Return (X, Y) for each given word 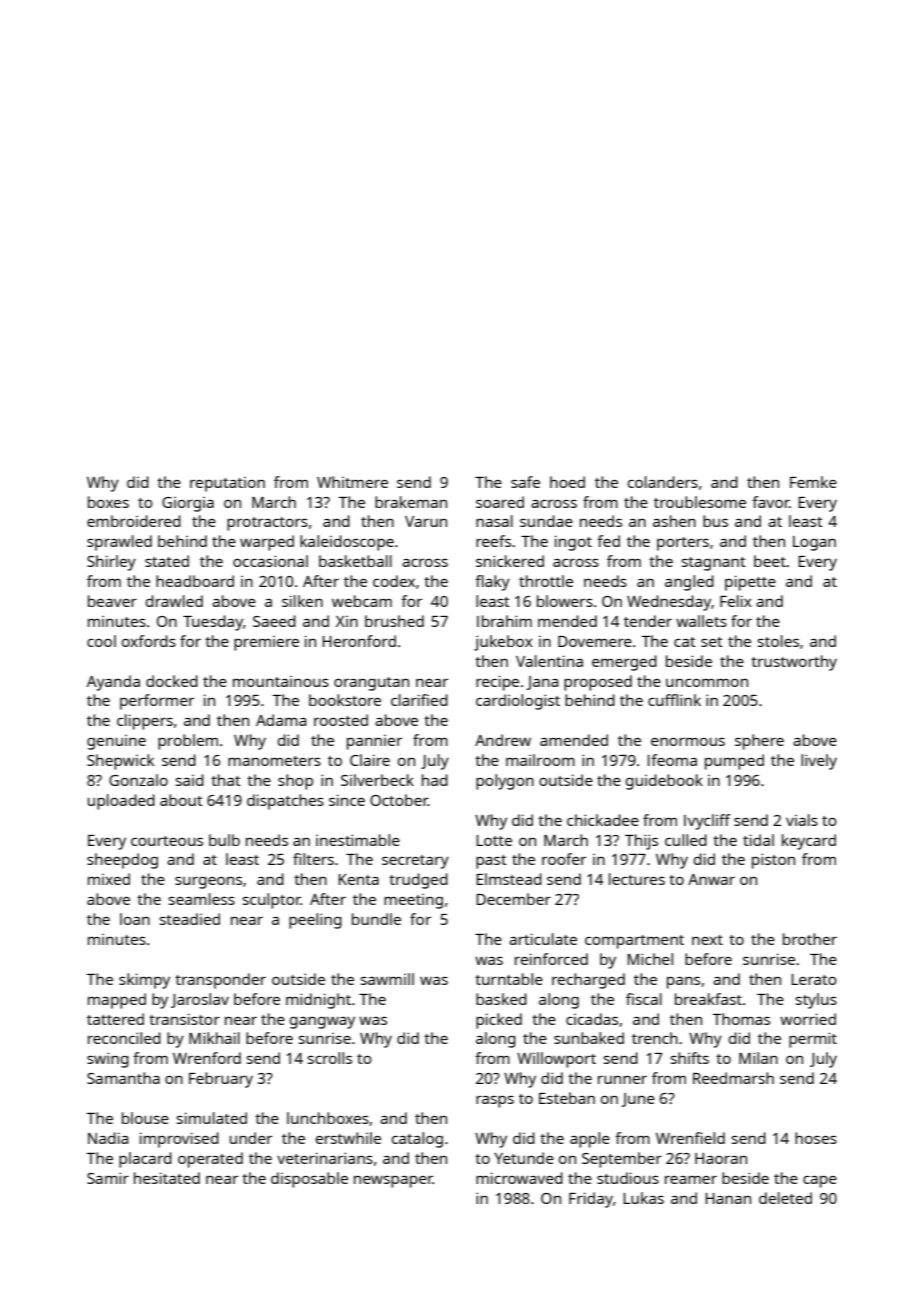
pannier (374, 742)
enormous (688, 741)
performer (157, 702)
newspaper (393, 1181)
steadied (190, 919)
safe (525, 482)
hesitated (167, 1178)
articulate (543, 939)
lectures (637, 879)
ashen (674, 521)
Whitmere (352, 482)
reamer (691, 1180)
